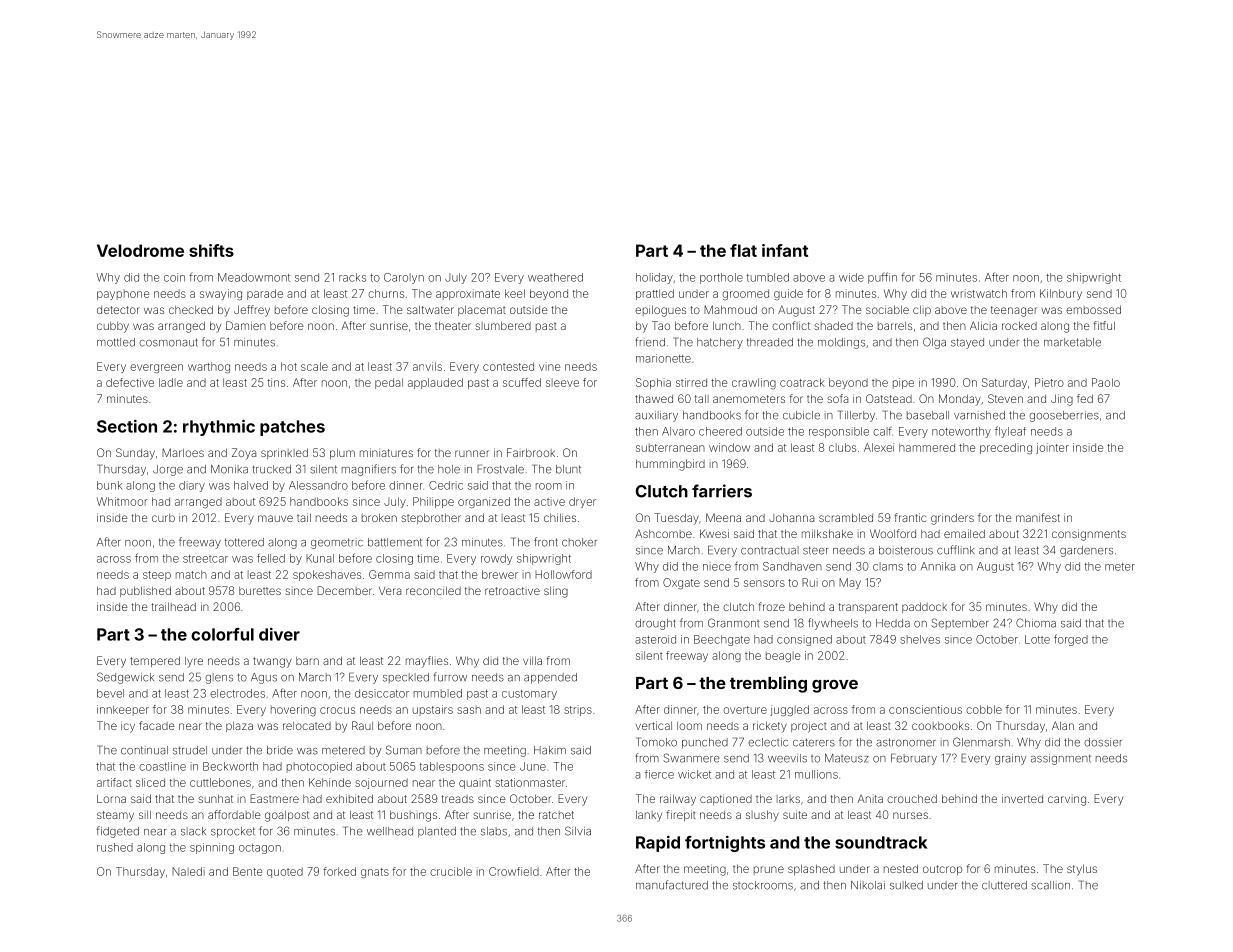 Image resolution: width=1233 pixels, height=952 pixels. I want to click on warthog, so click(209, 368).
